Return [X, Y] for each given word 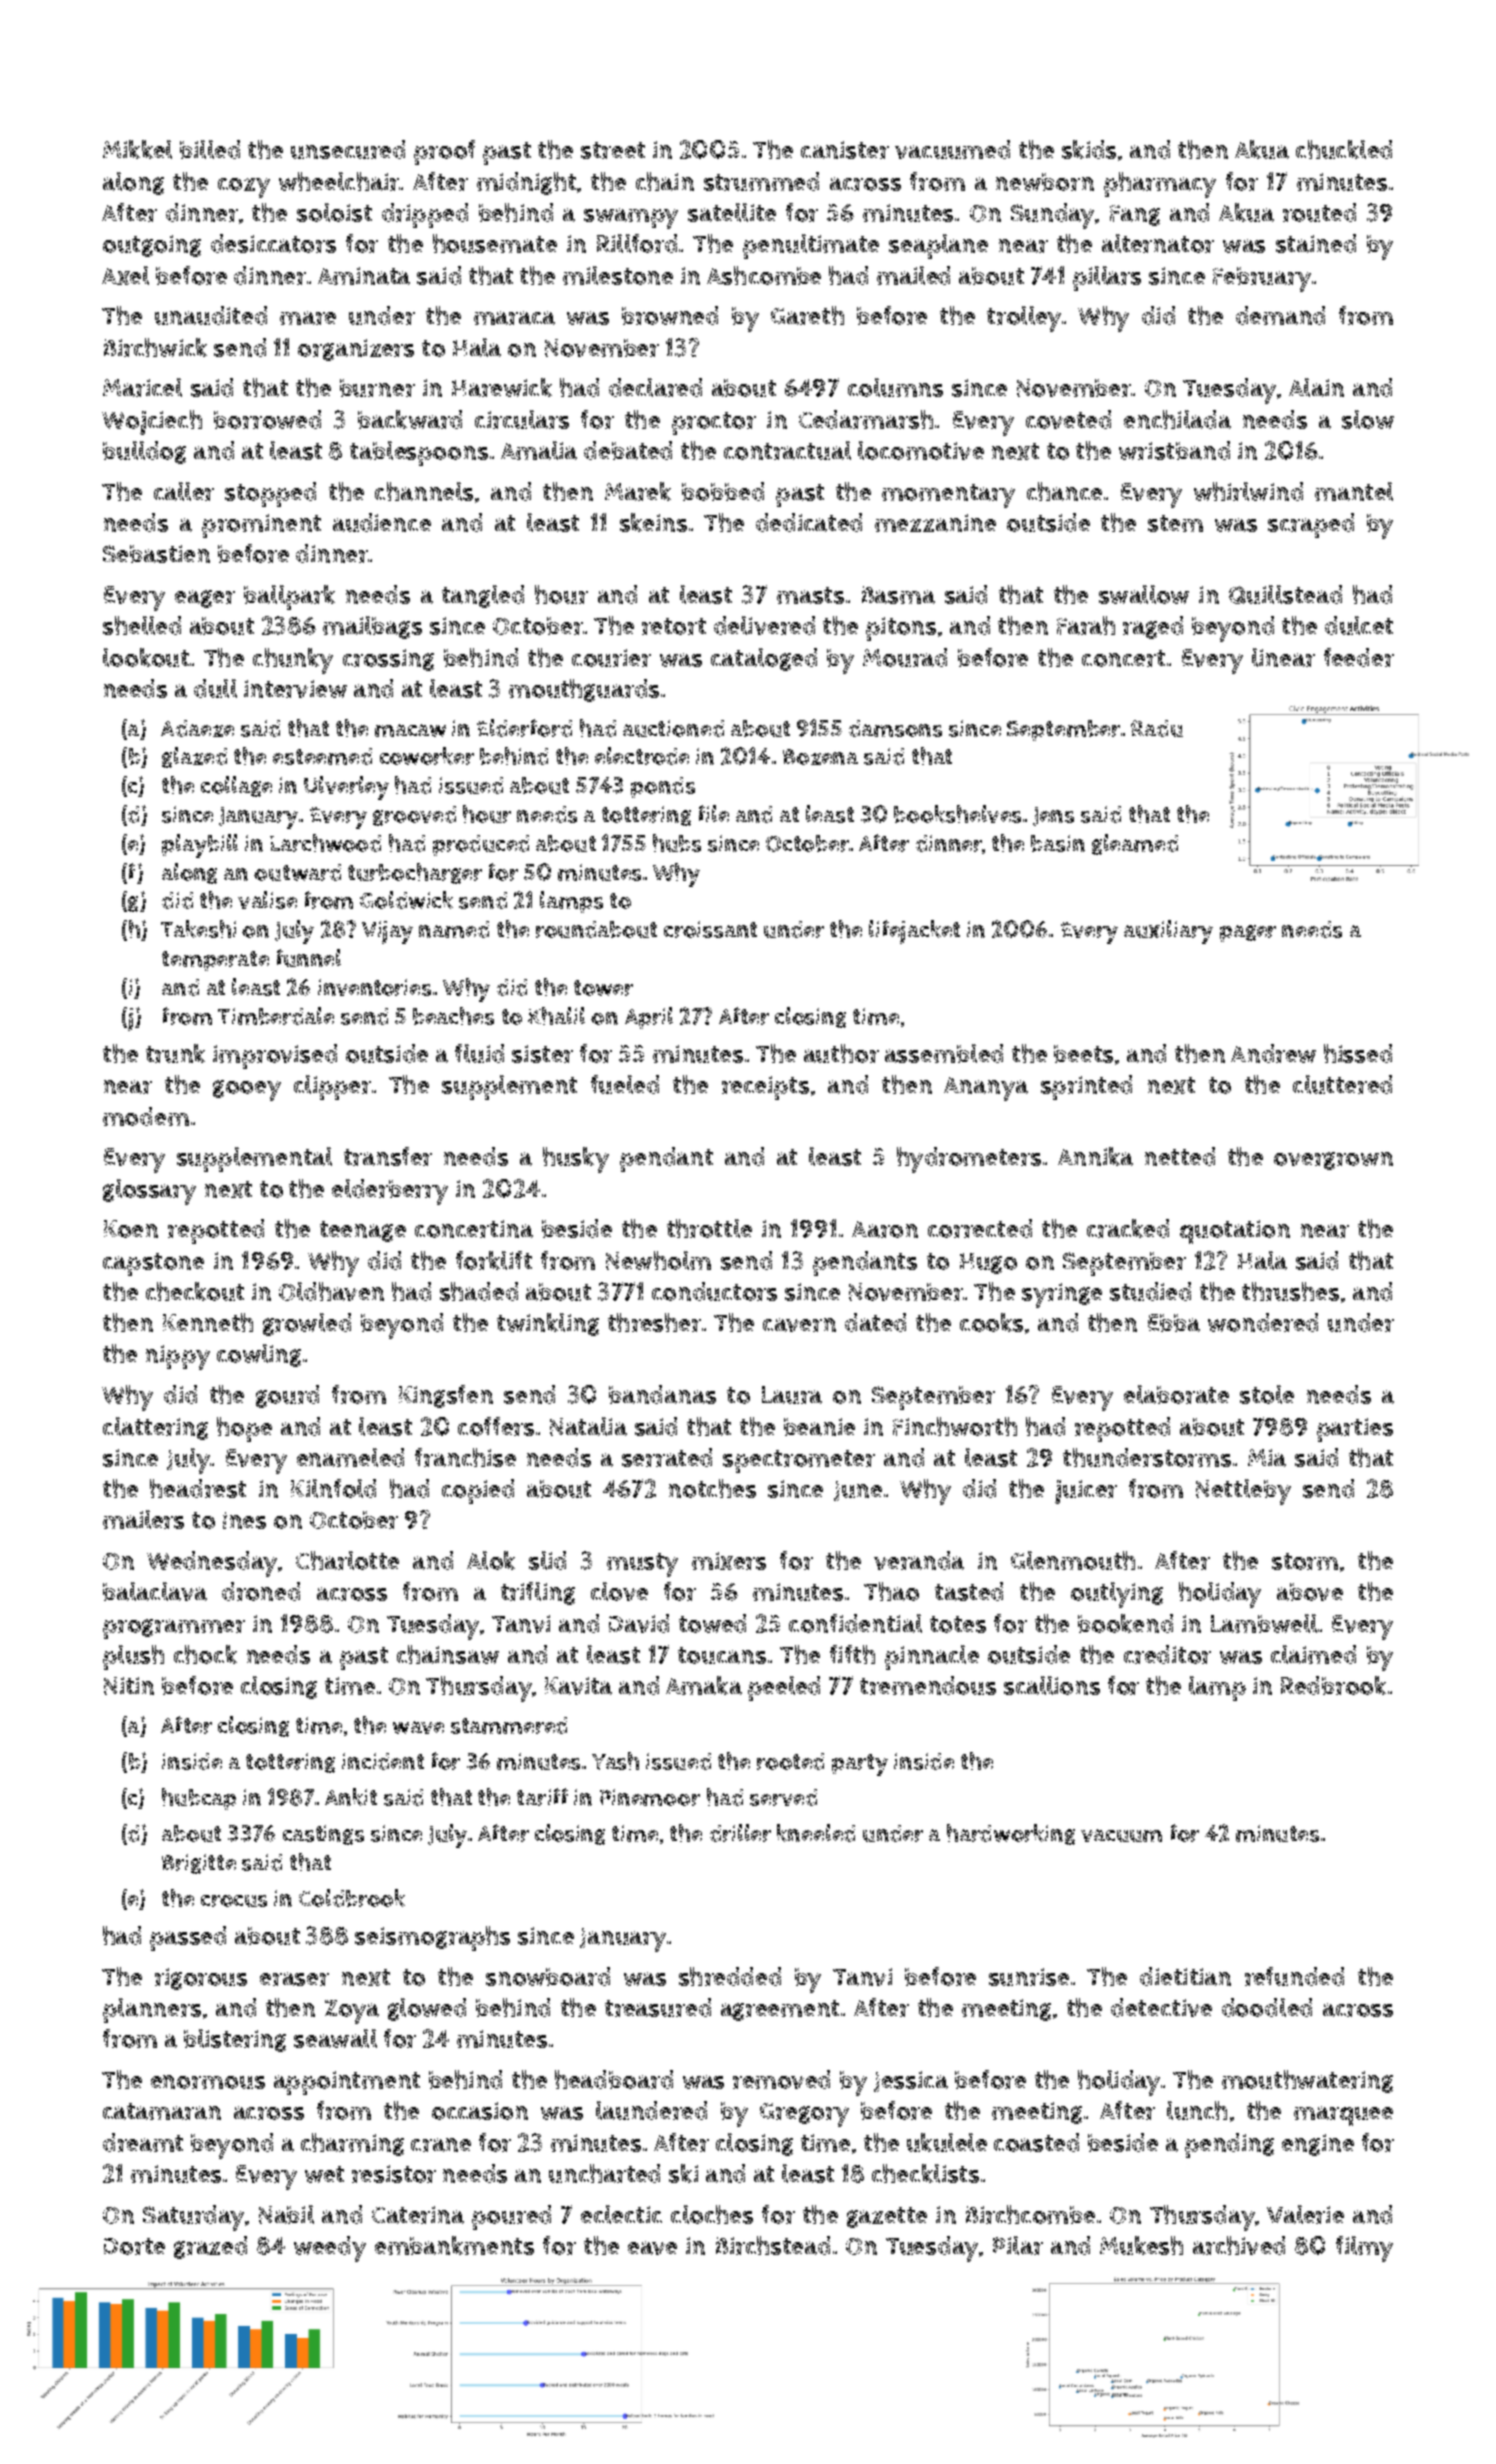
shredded [730, 1976]
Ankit [351, 1797]
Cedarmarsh [866, 419]
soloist [334, 212]
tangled [483, 596]
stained [1316, 243]
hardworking [1011, 1834]
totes [958, 1624]
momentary [948, 496]
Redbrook [1333, 1685]
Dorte [134, 2246]
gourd [287, 1396]
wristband [1174, 450]
